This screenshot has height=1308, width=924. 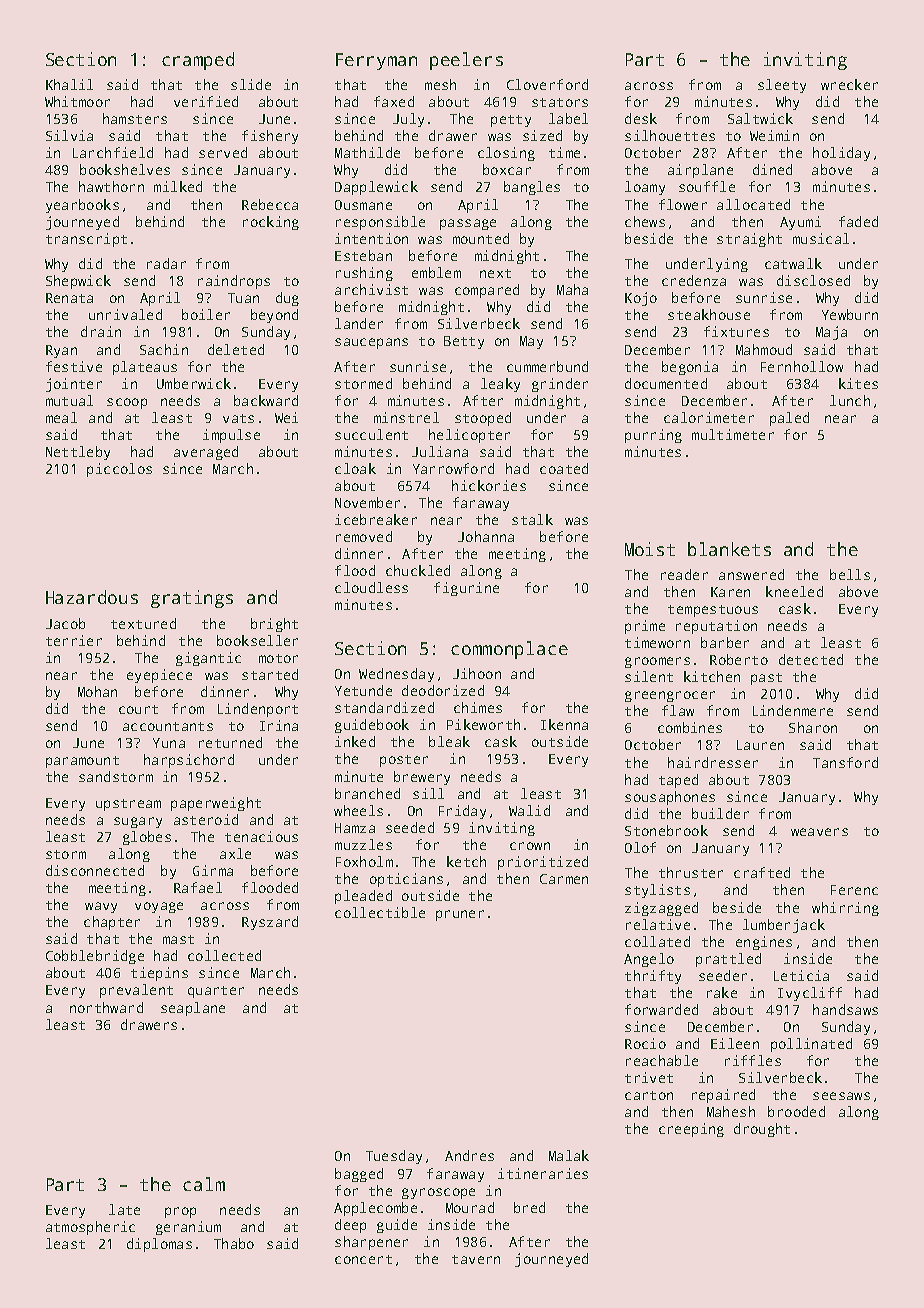 What do you see at coordinates (547, 84) in the screenshot?
I see `Cloverford` at bounding box center [547, 84].
